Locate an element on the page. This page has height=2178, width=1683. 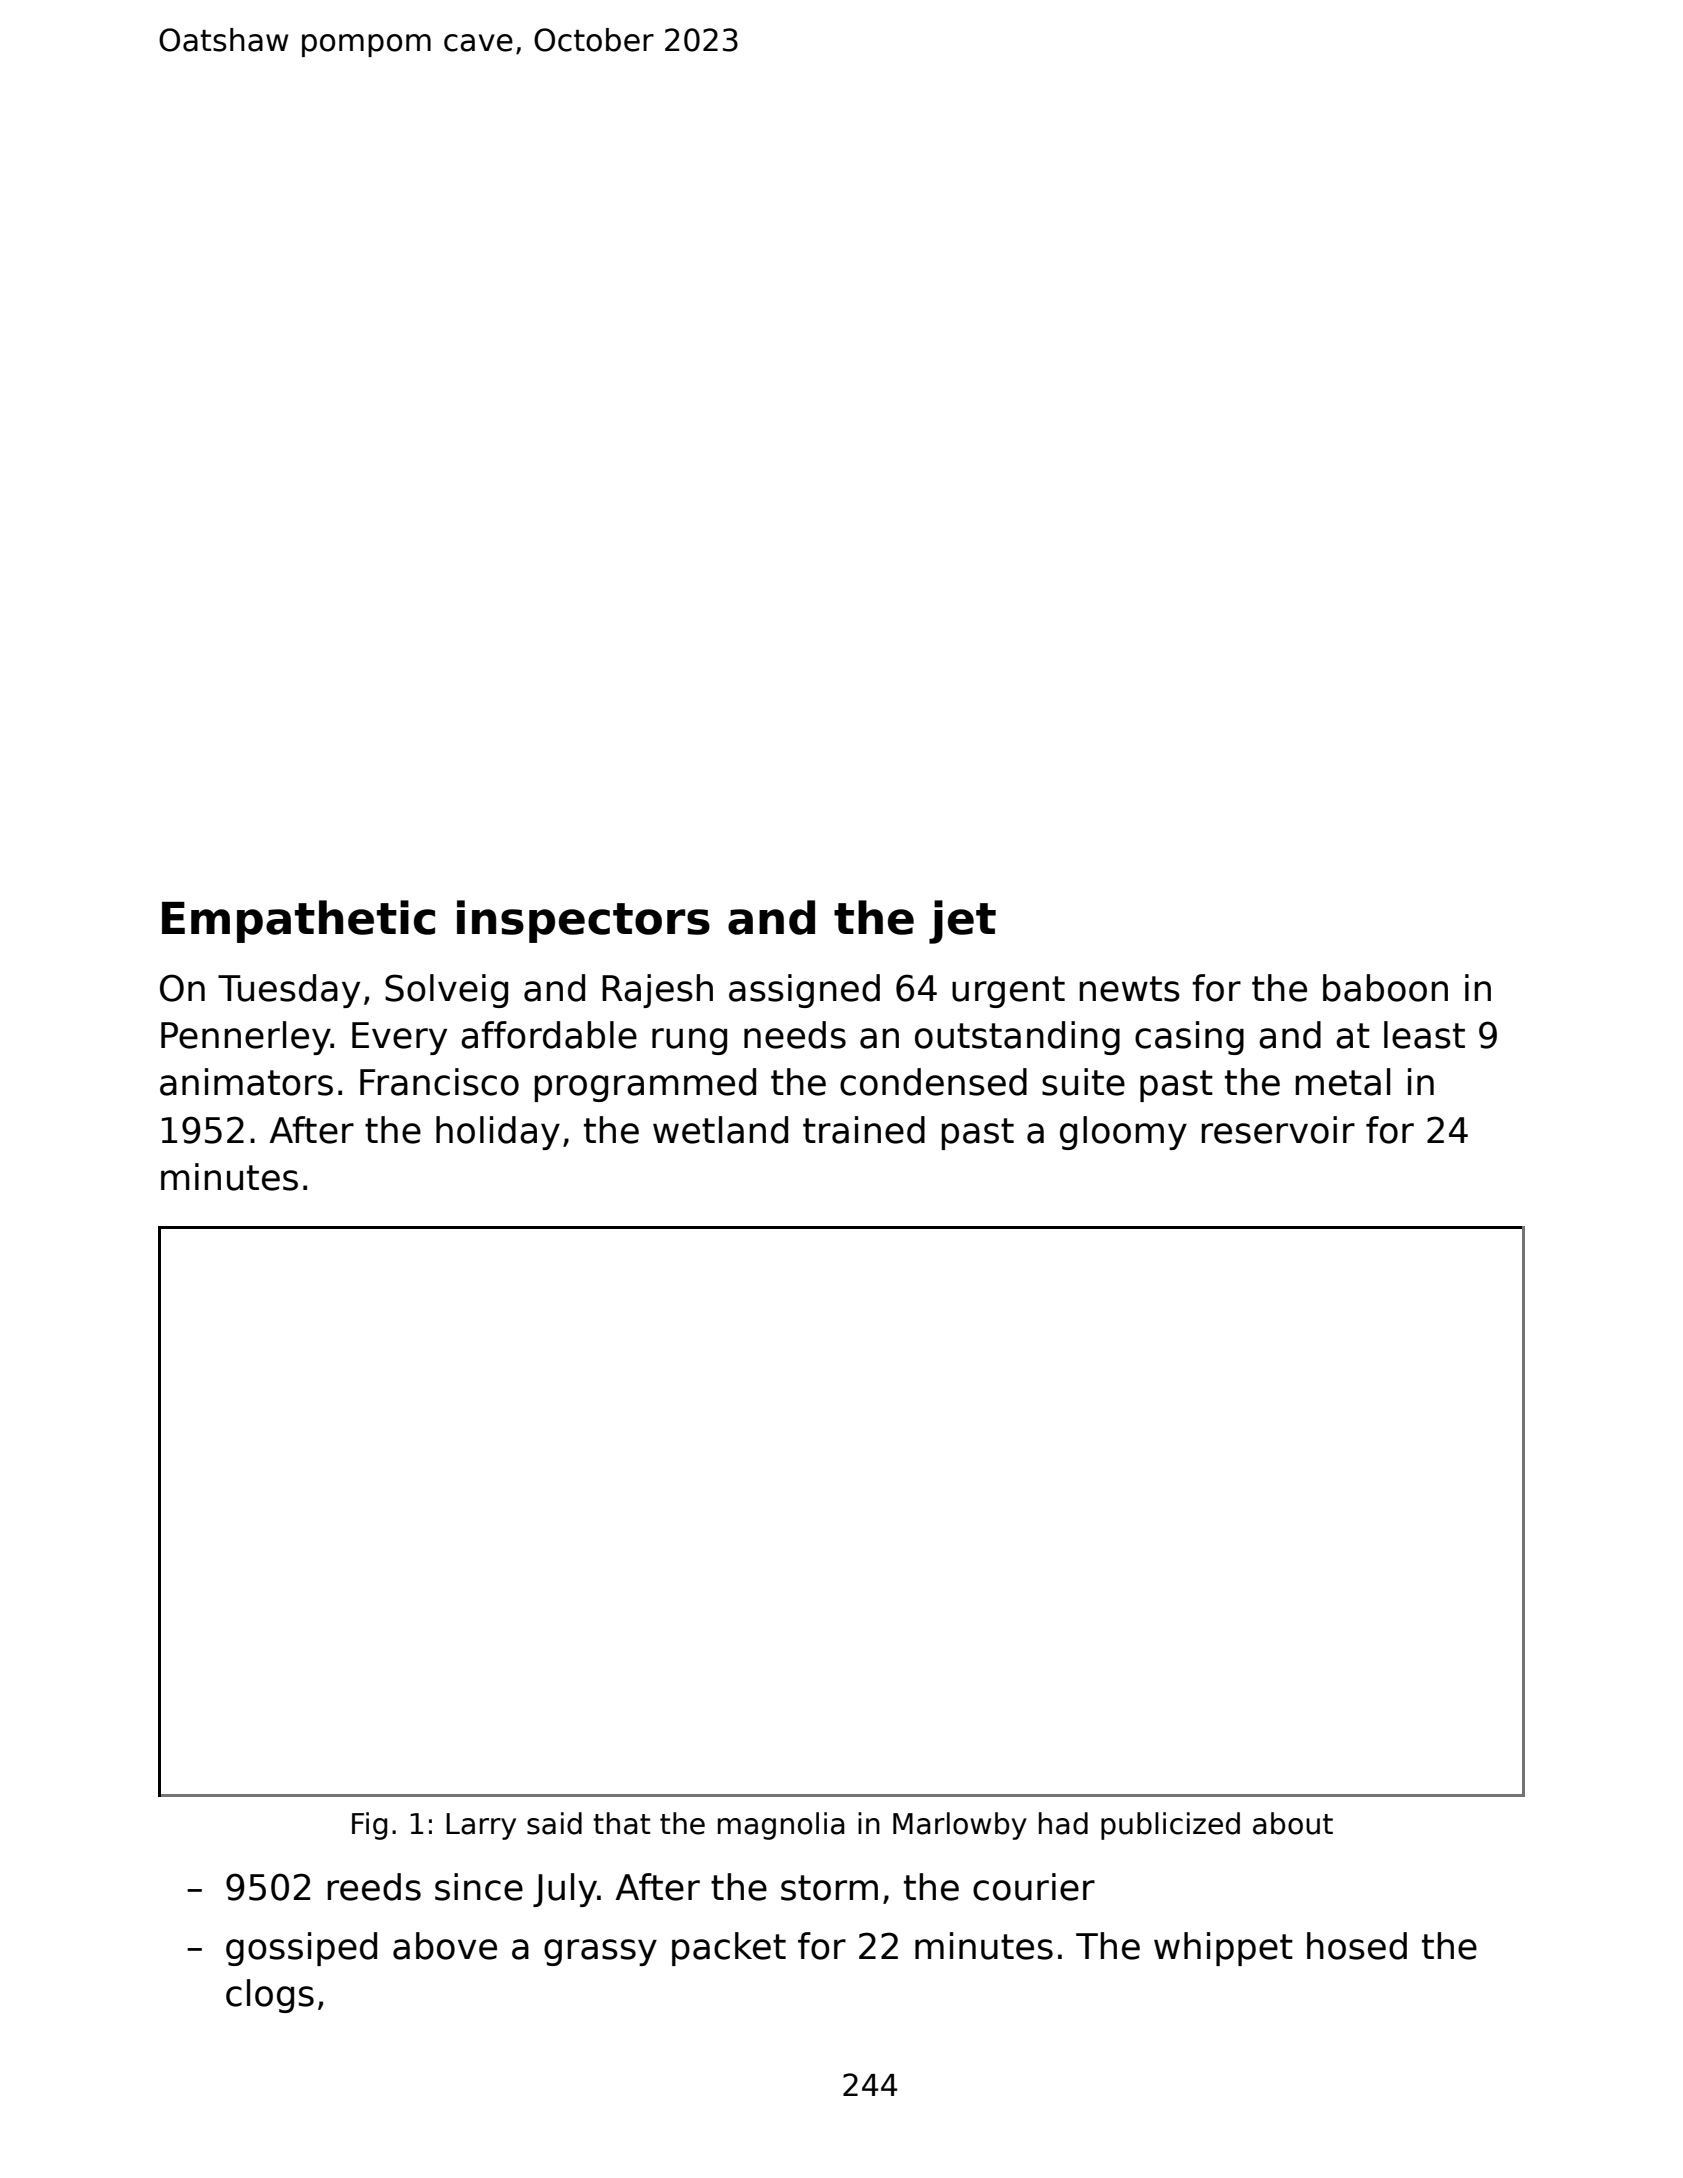
said is located at coordinates (554, 1823).
